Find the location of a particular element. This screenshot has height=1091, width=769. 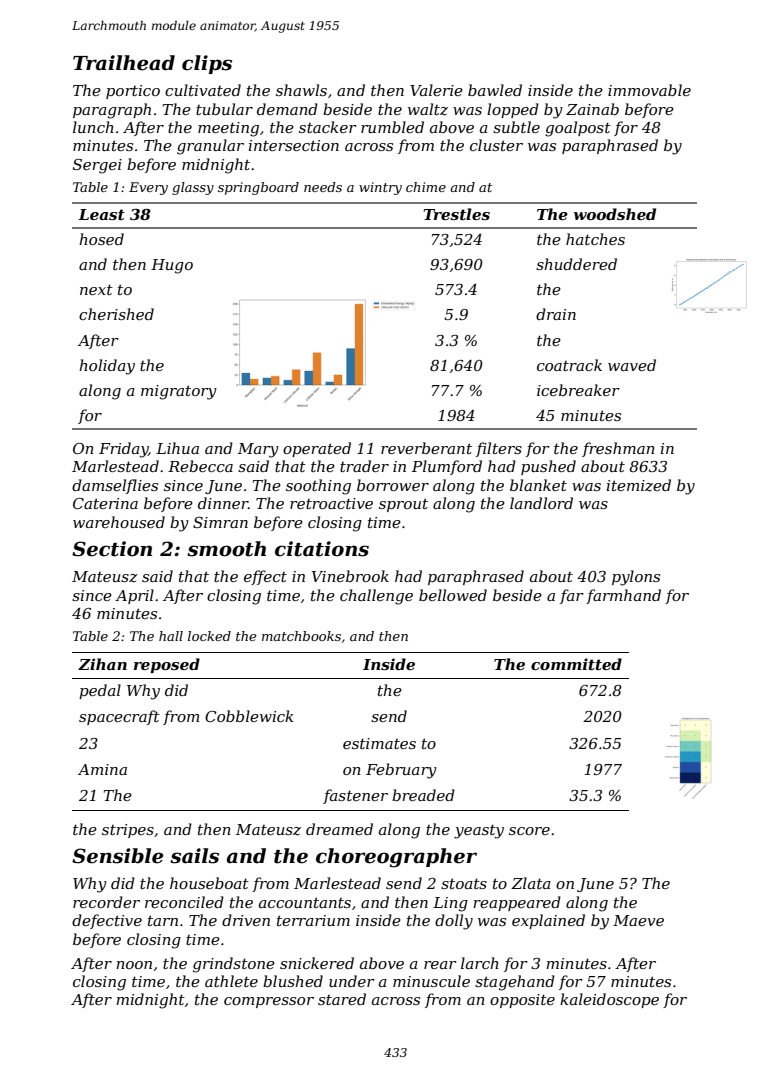

warehoused is located at coordinates (119, 522).
